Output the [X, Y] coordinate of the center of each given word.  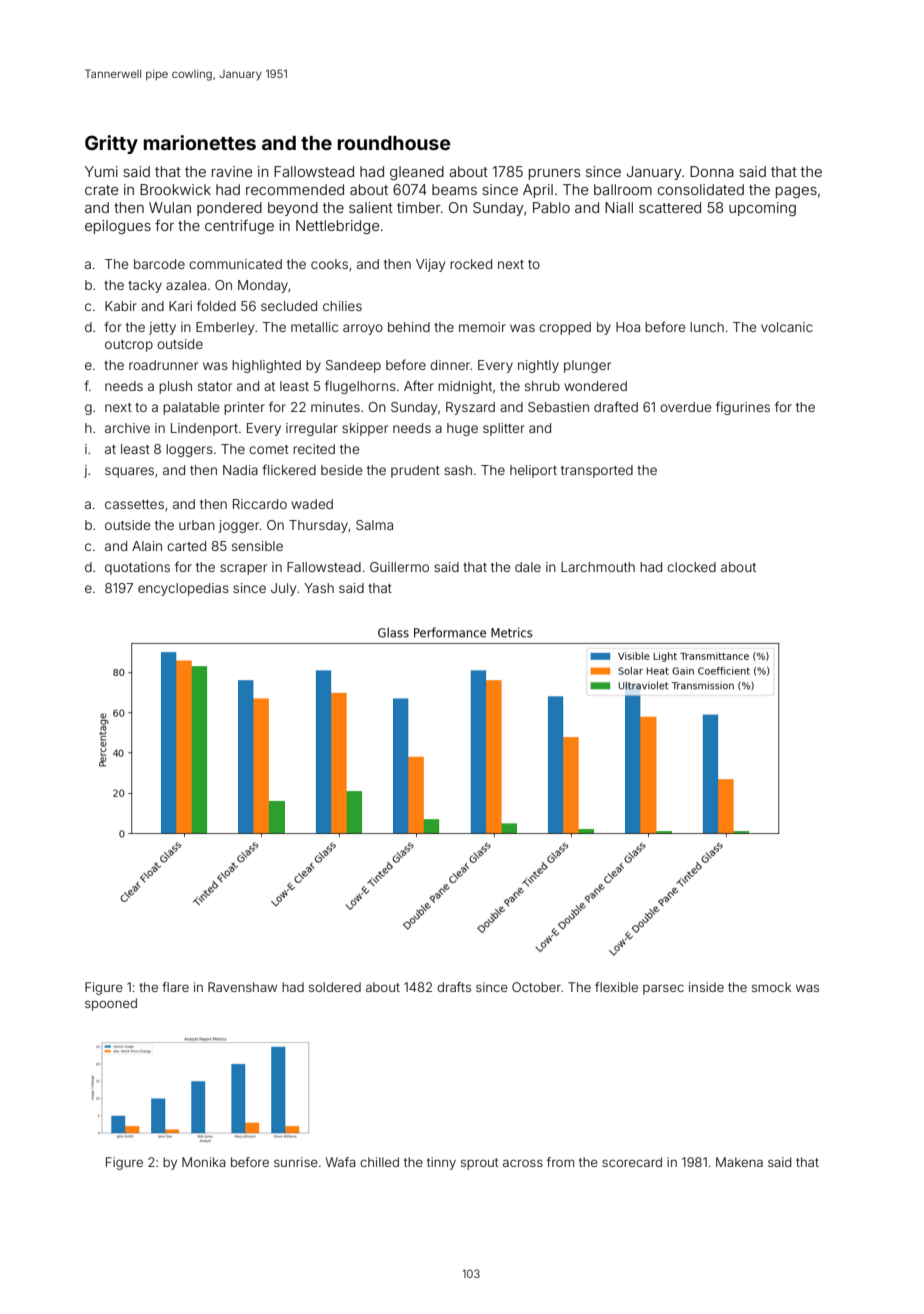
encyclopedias [183, 589]
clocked [691, 567]
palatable [191, 408]
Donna [712, 171]
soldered [335, 987]
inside [706, 987]
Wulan [170, 207]
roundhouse [394, 143]
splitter [504, 429]
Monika [203, 1162]
